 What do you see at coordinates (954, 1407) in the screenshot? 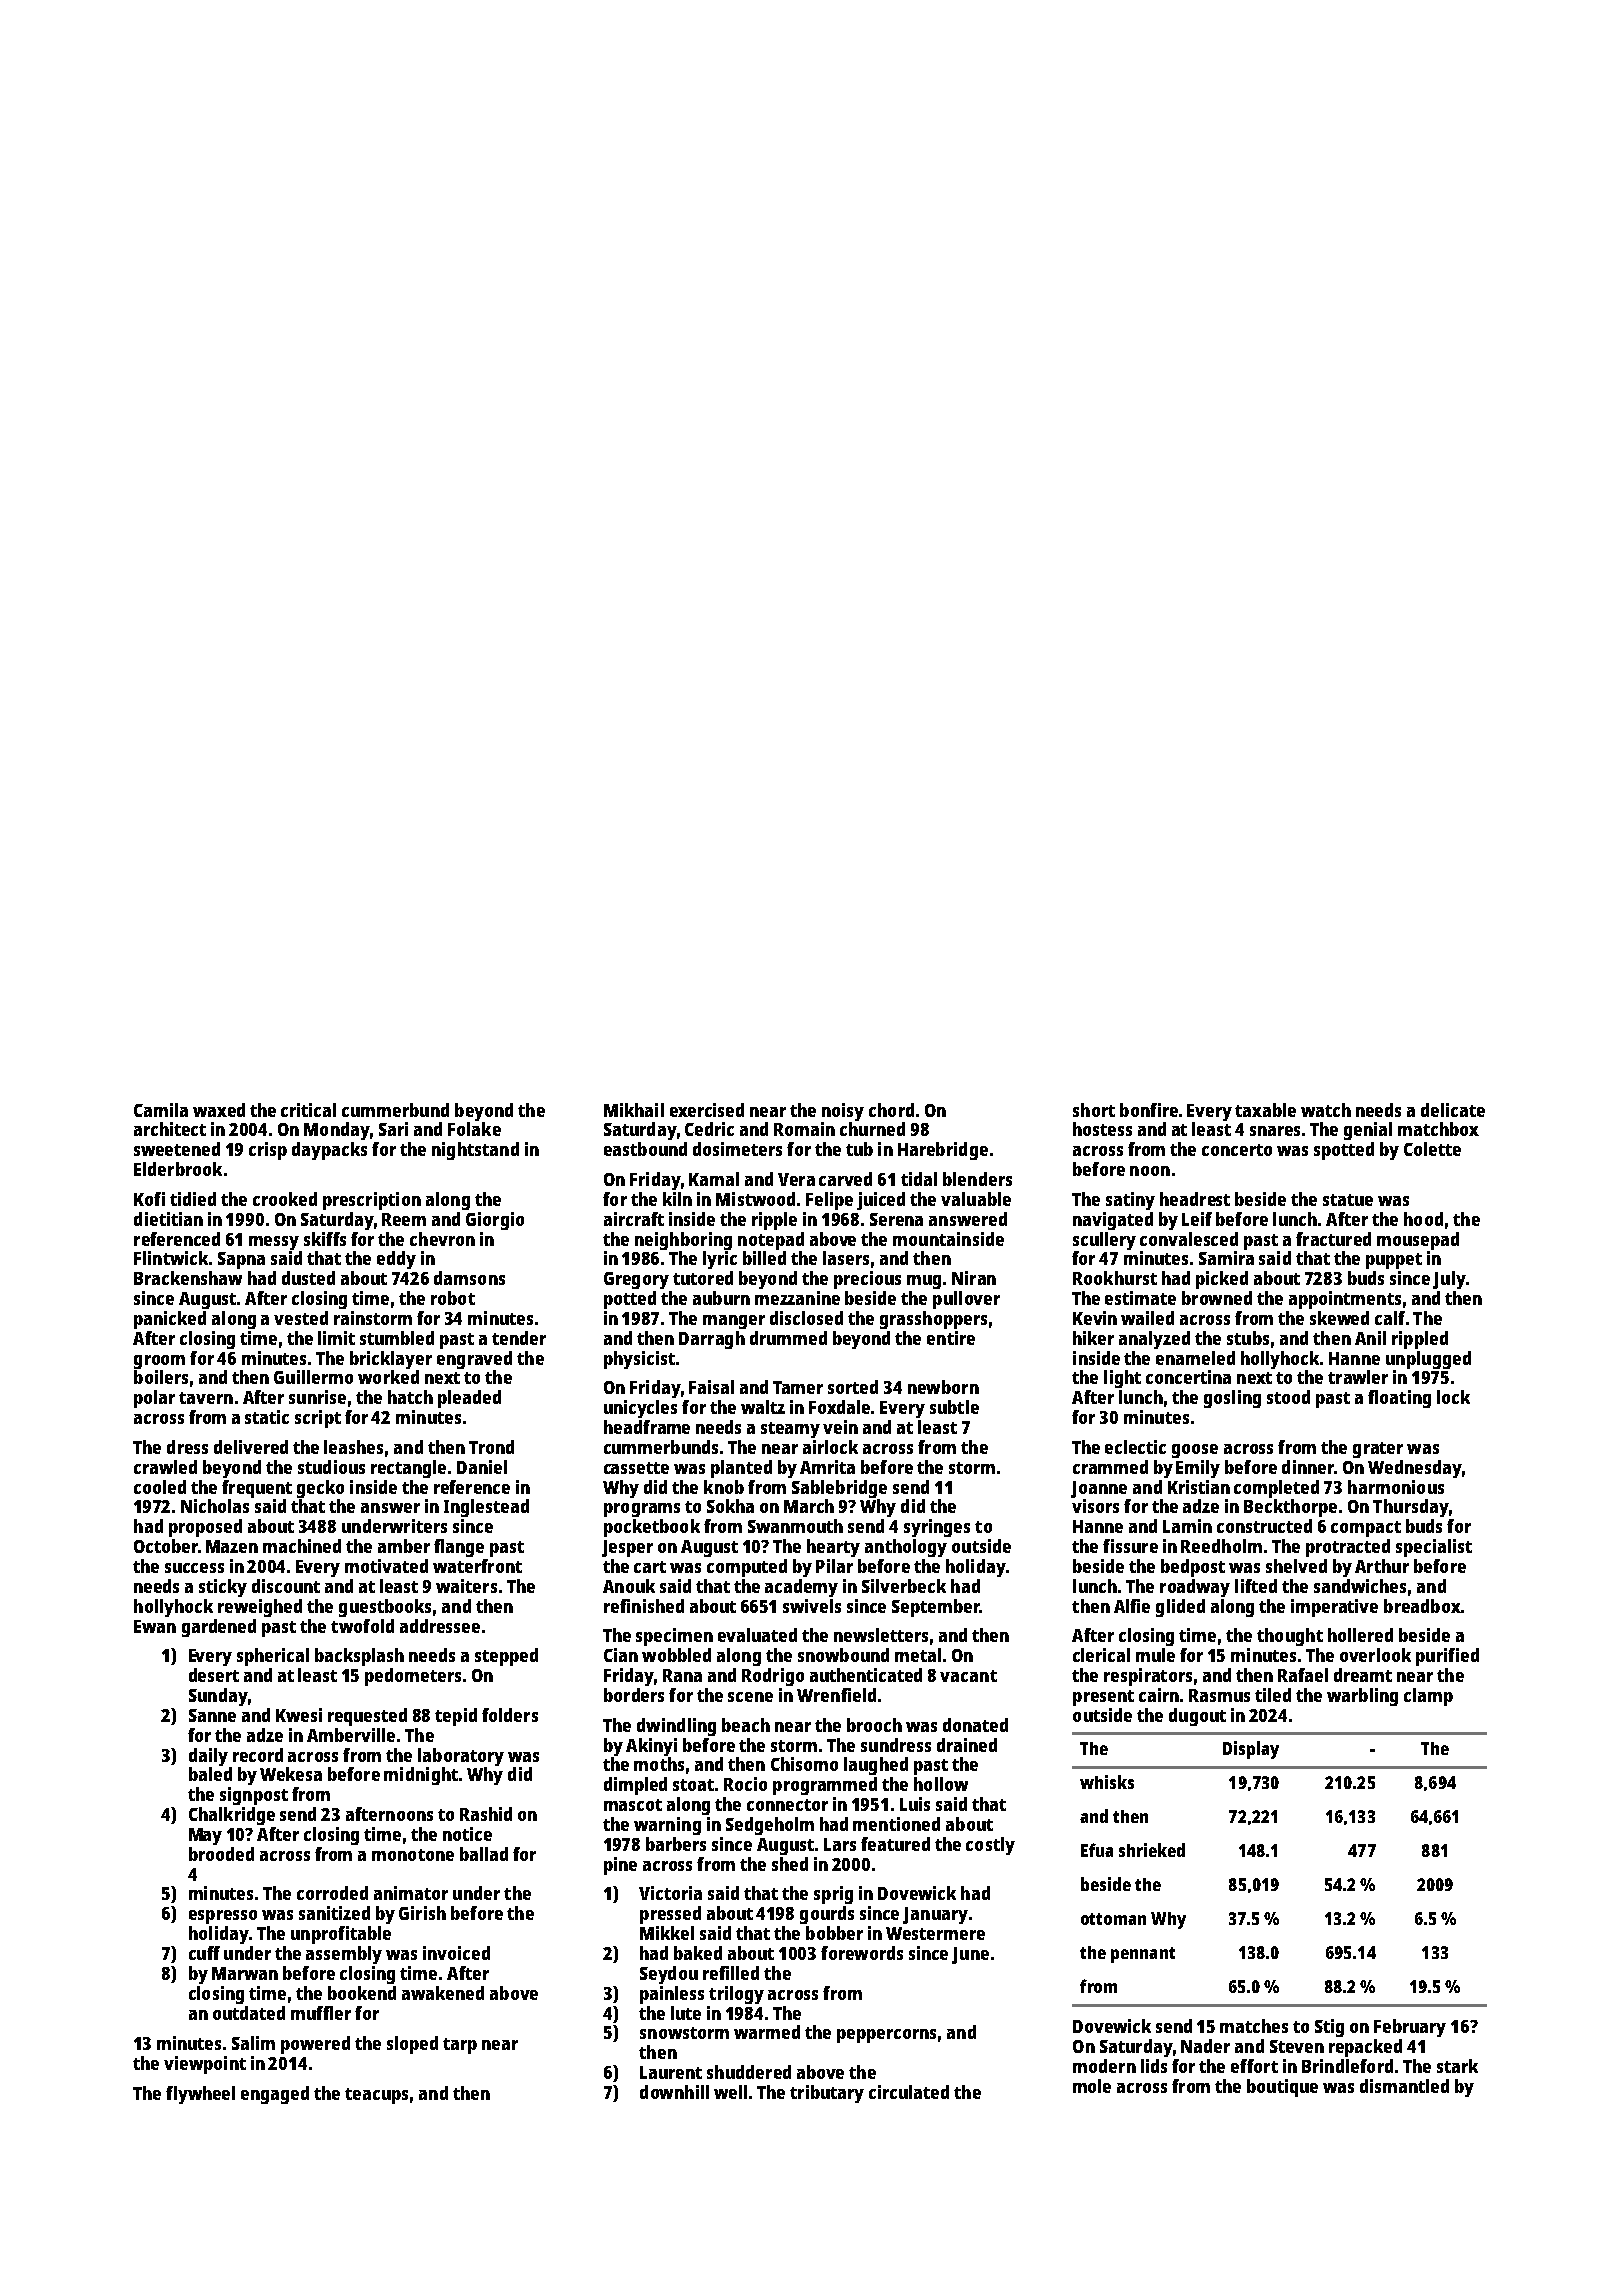
I see `subtle` at bounding box center [954, 1407].
